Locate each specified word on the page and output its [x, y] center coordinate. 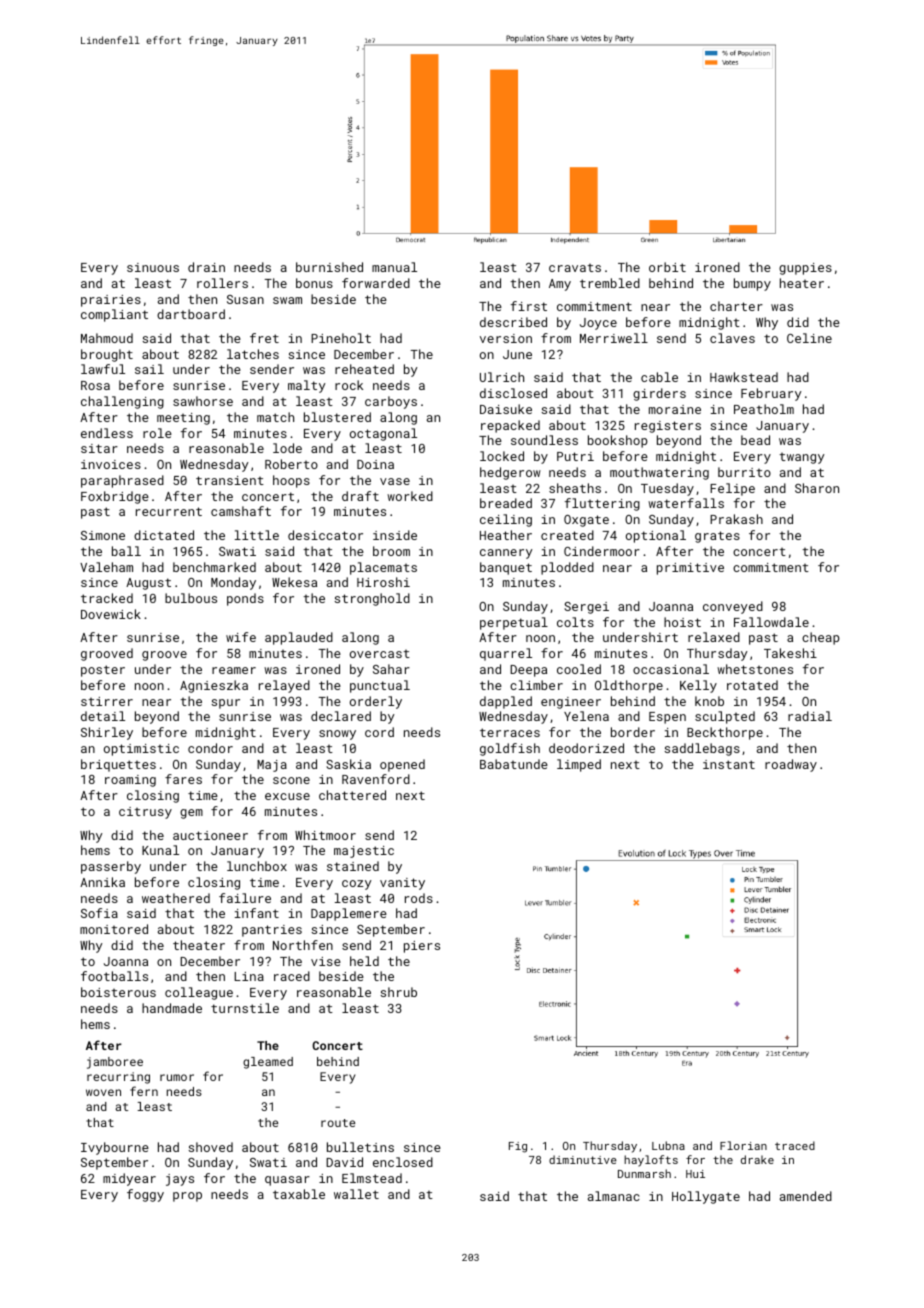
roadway [791, 765]
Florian [743, 1145]
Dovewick [111, 614]
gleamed [268, 1063]
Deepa [528, 671]
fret [264, 338]
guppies [805, 269]
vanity [402, 884]
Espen [667, 718]
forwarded [376, 283]
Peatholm [764, 409]
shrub [398, 992]
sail [149, 369]
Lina [249, 976]
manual [394, 267]
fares [183, 779]
